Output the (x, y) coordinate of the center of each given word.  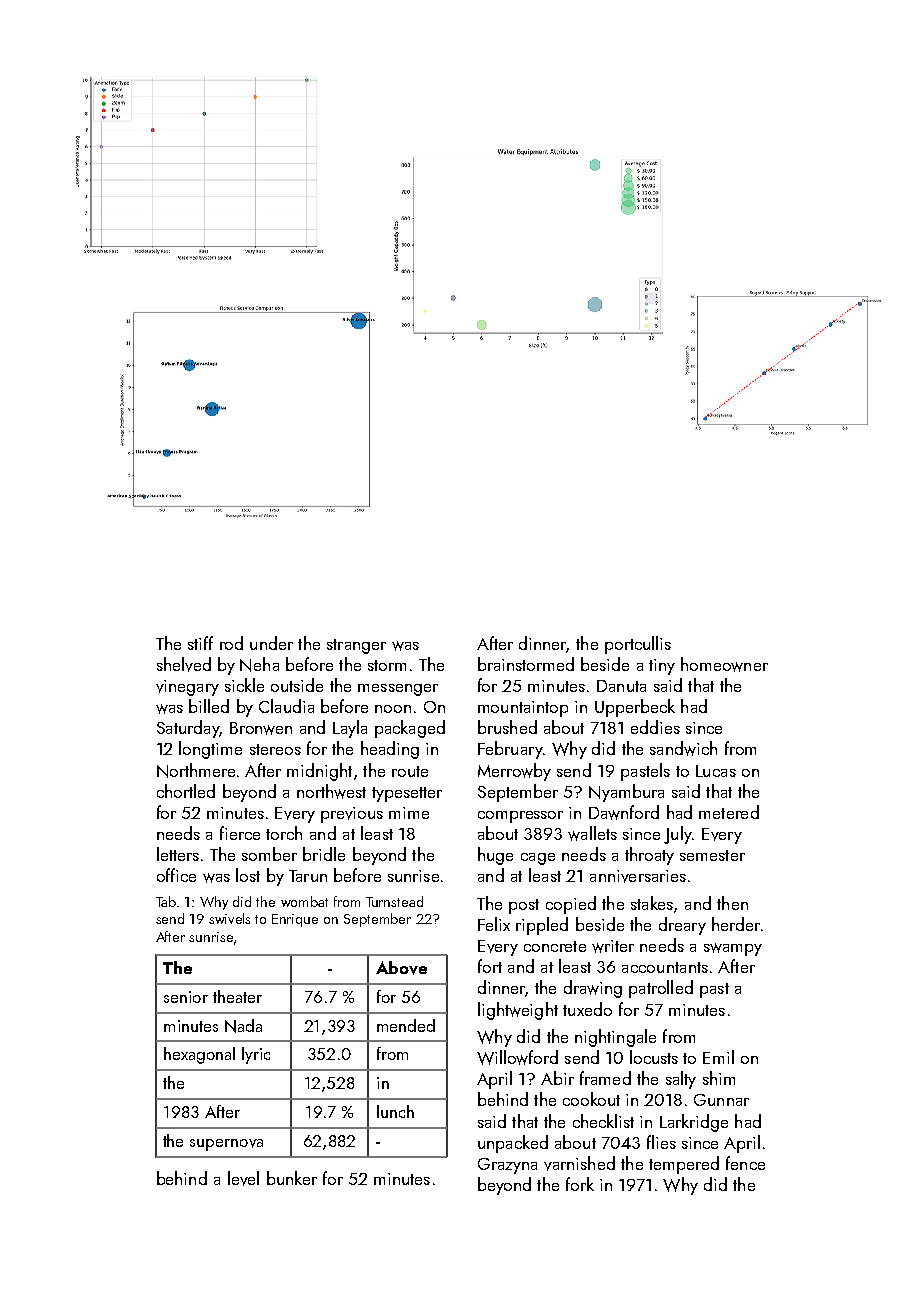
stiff (200, 643)
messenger (398, 690)
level (243, 1178)
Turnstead (394, 901)
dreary (682, 926)
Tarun (308, 876)
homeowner (724, 664)
